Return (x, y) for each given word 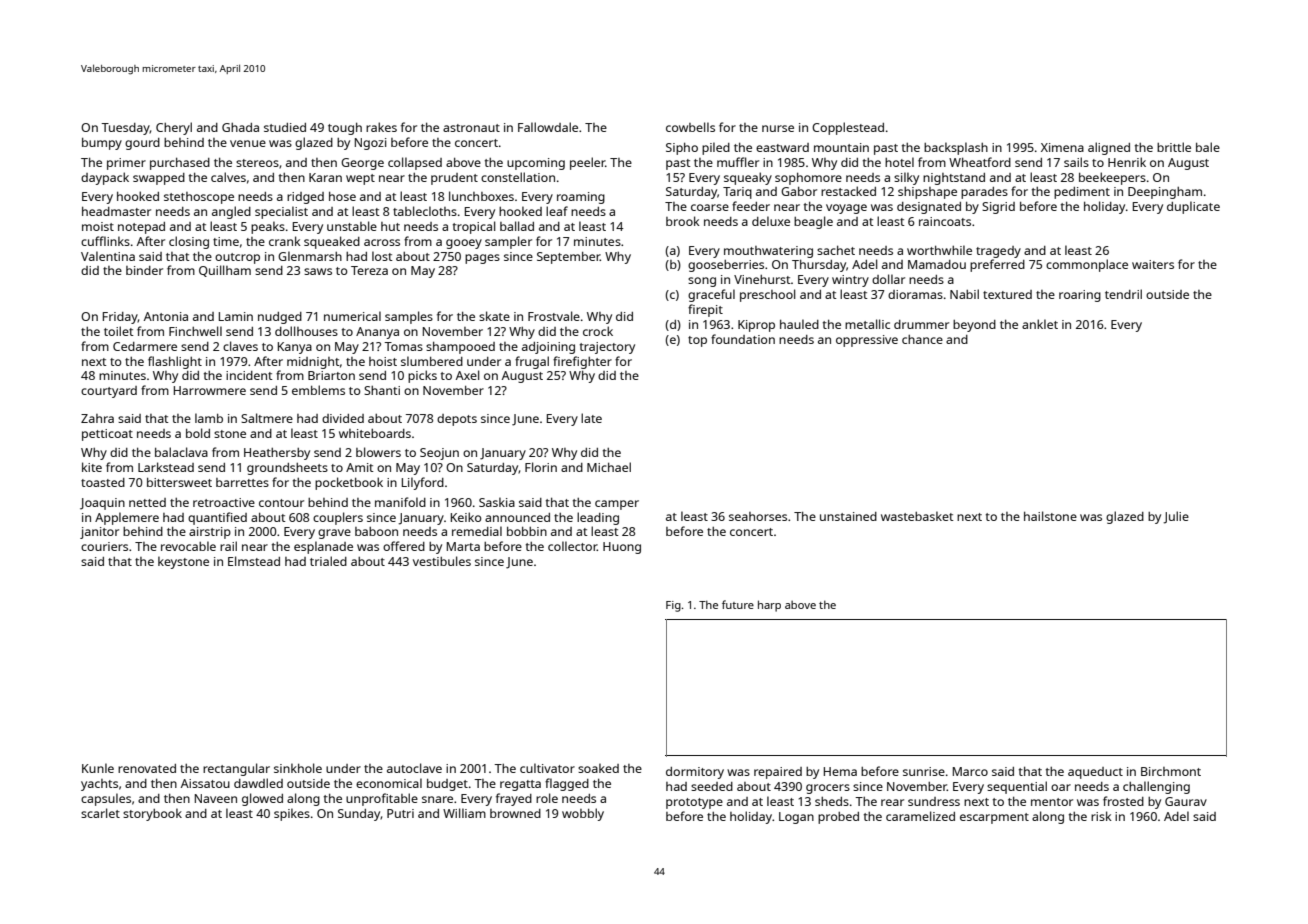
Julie (1176, 517)
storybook (152, 814)
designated (929, 208)
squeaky (748, 178)
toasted (103, 482)
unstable (352, 226)
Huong (622, 548)
